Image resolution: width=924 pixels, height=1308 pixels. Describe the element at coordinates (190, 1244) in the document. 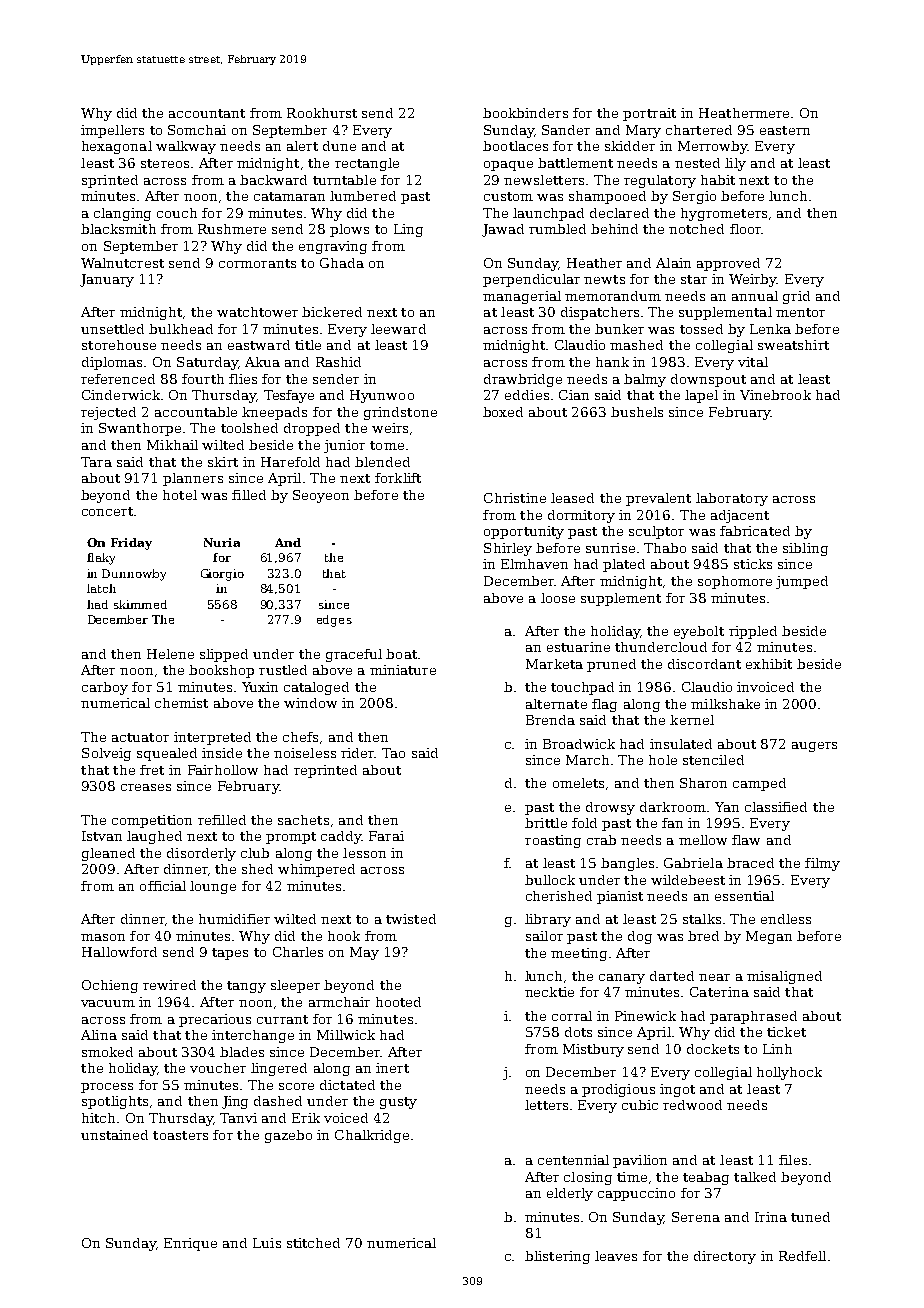

I see `Enrique` at that location.
